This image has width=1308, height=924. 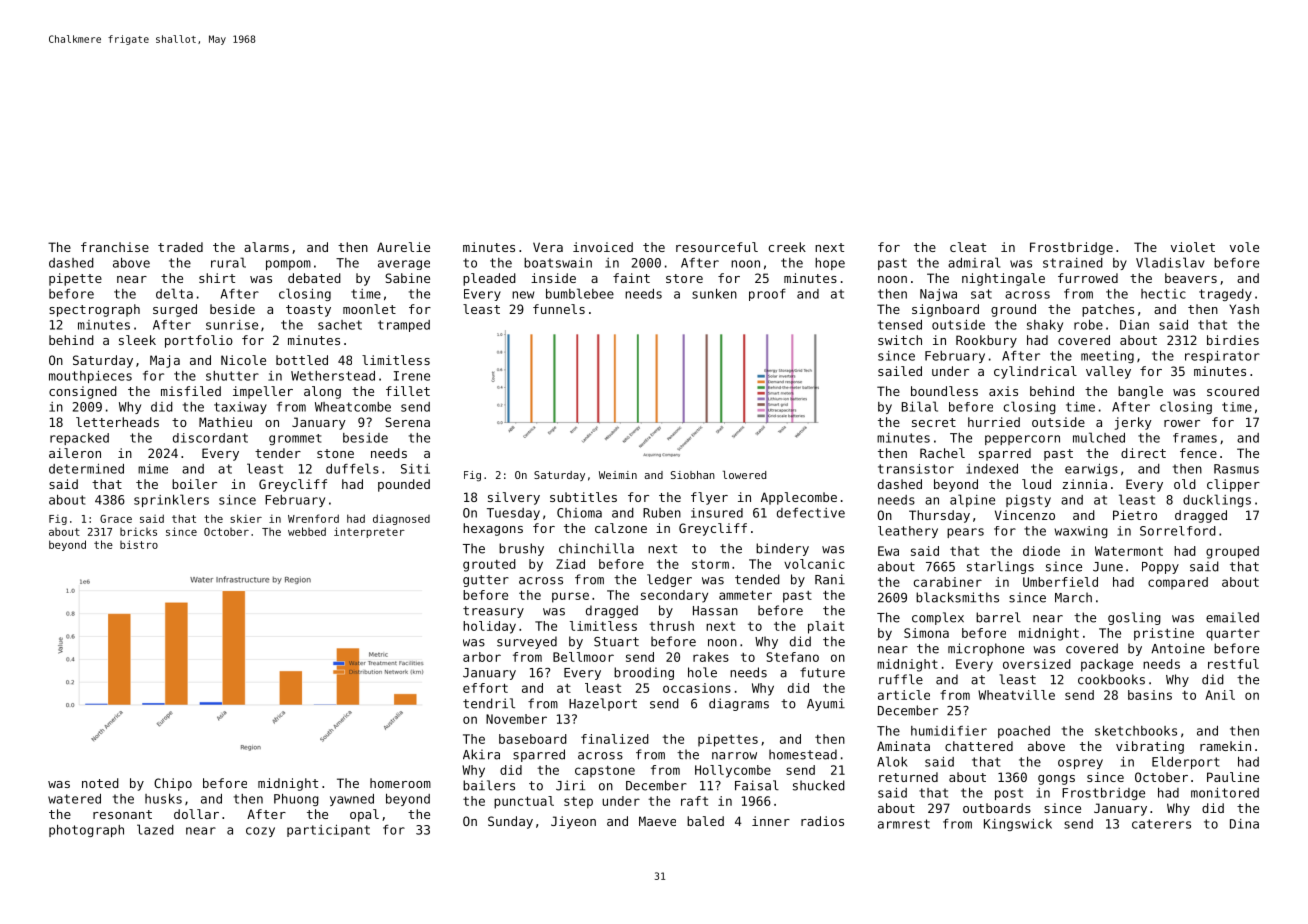 I want to click on scoured, so click(x=1233, y=391).
